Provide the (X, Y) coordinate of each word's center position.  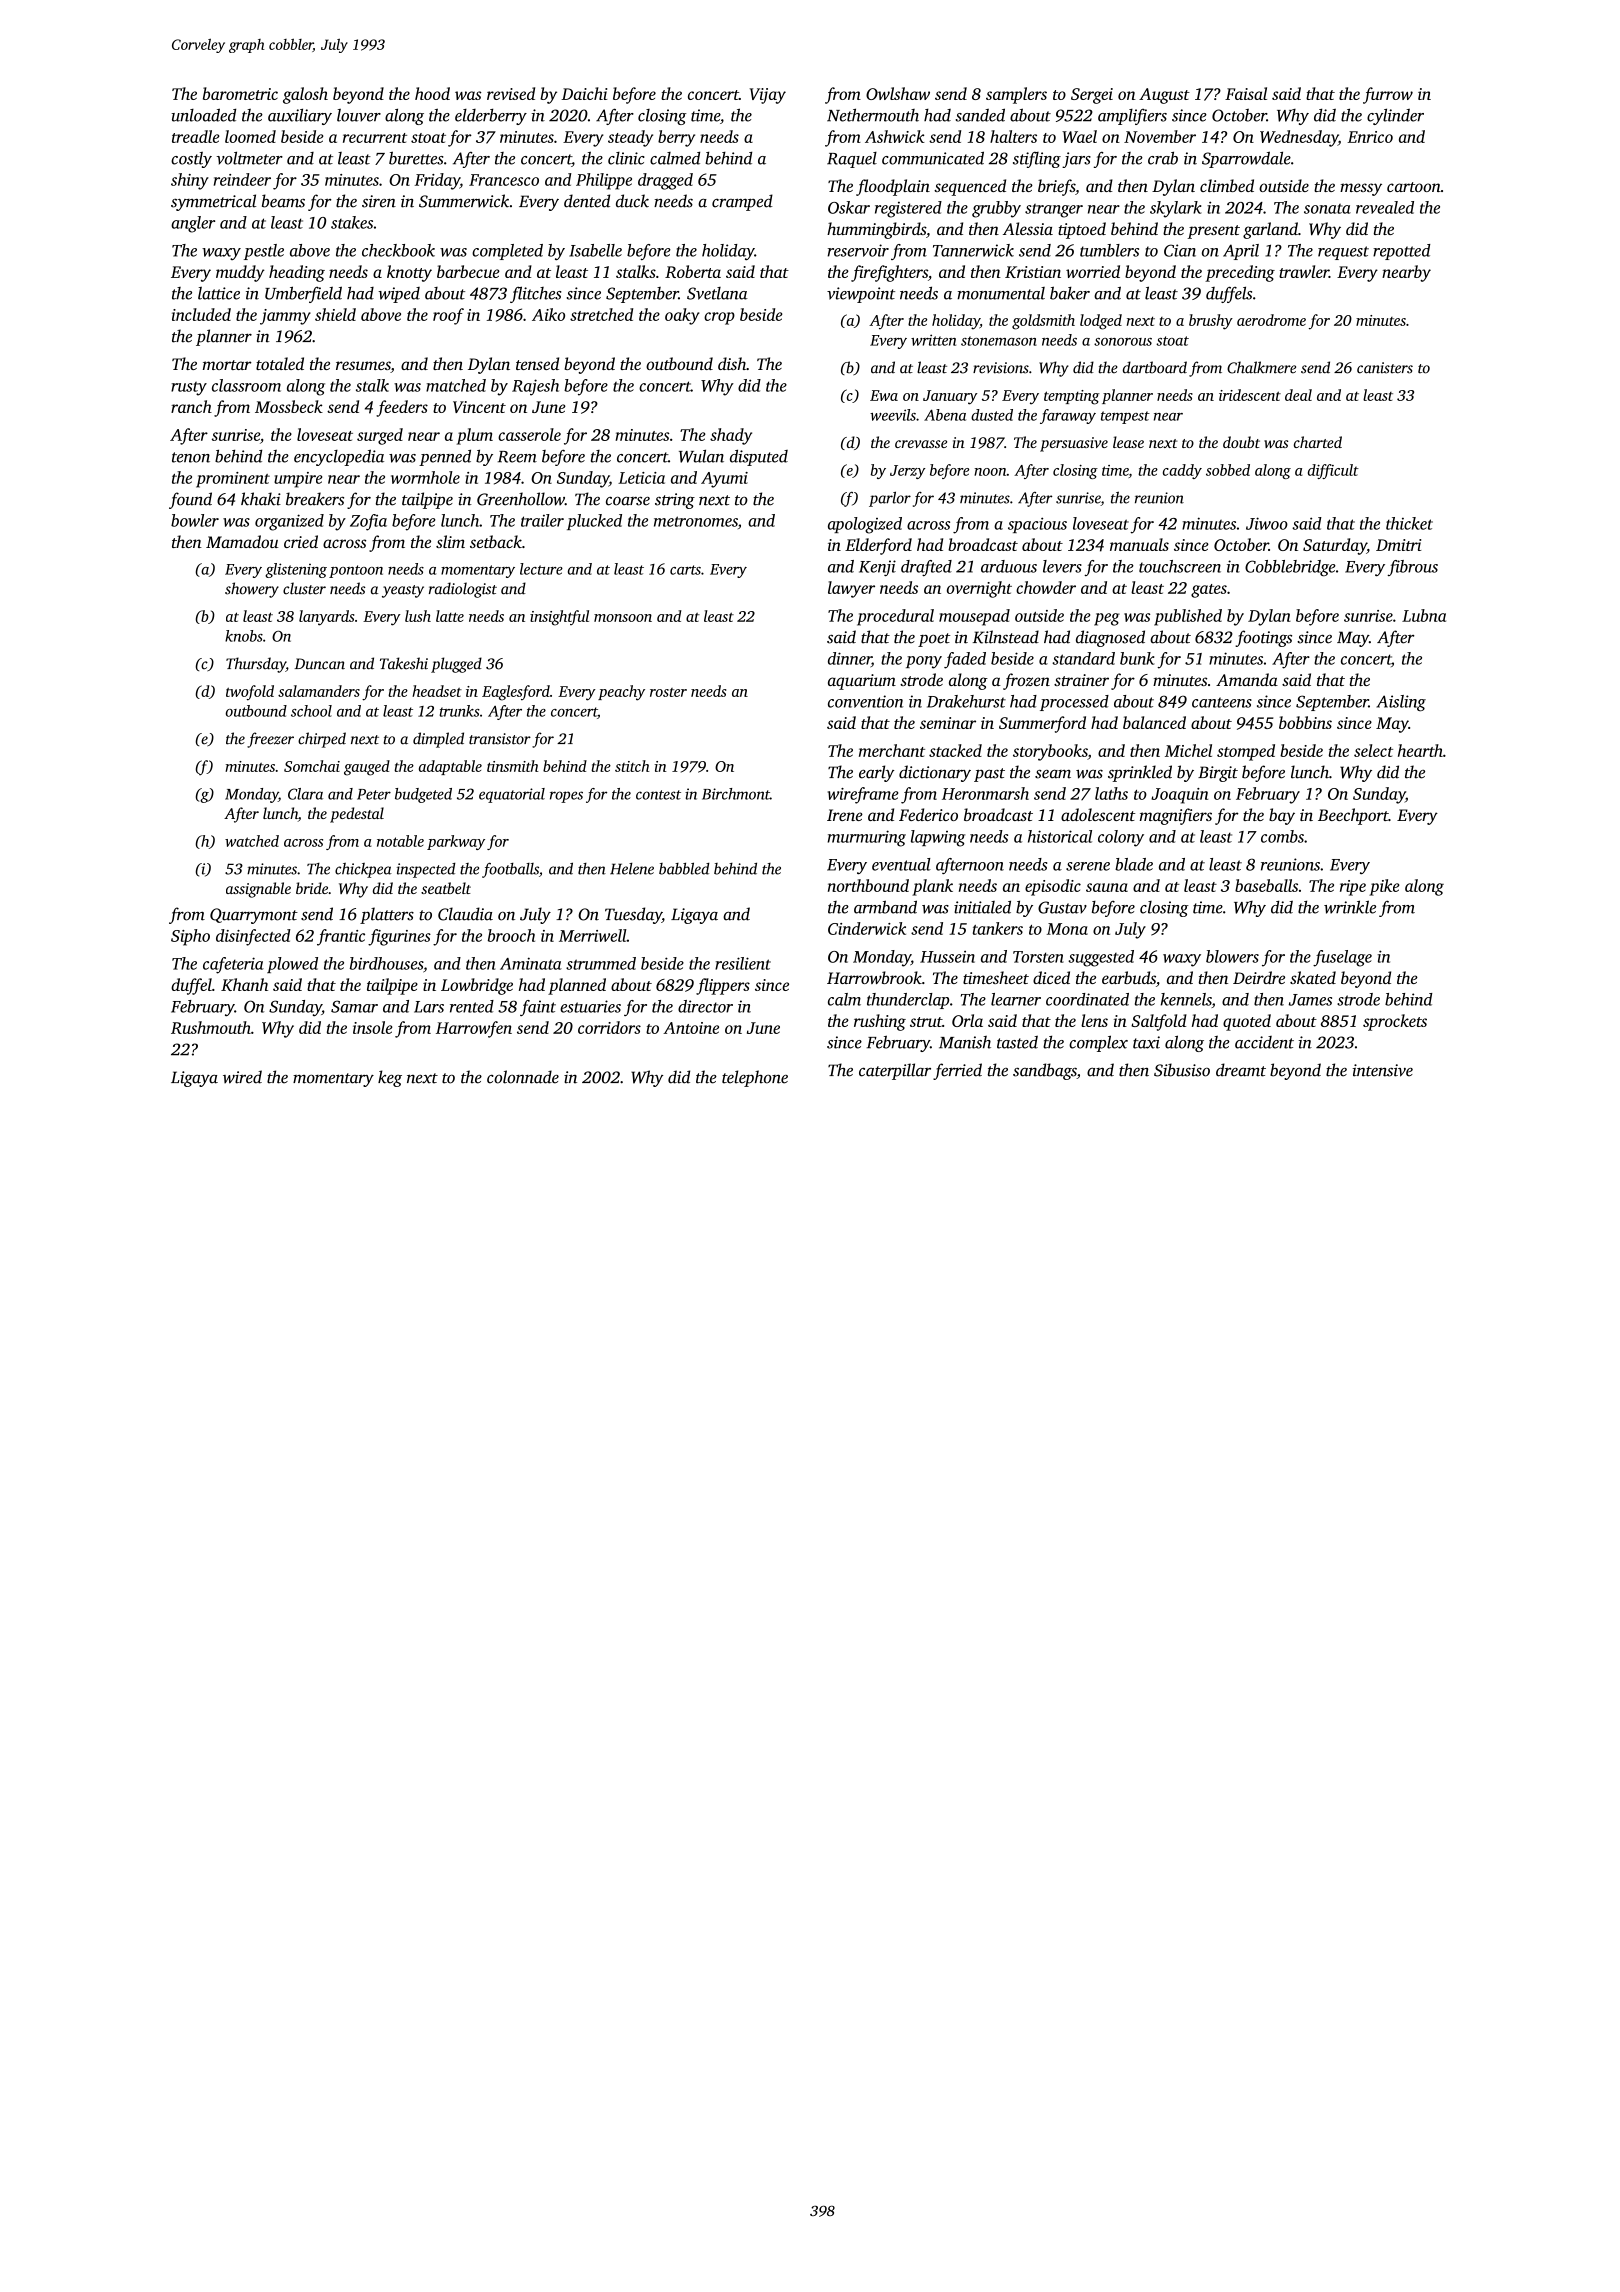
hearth (1420, 750)
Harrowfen (474, 1029)
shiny (190, 181)
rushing (880, 1022)
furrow (1388, 95)
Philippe (604, 181)
